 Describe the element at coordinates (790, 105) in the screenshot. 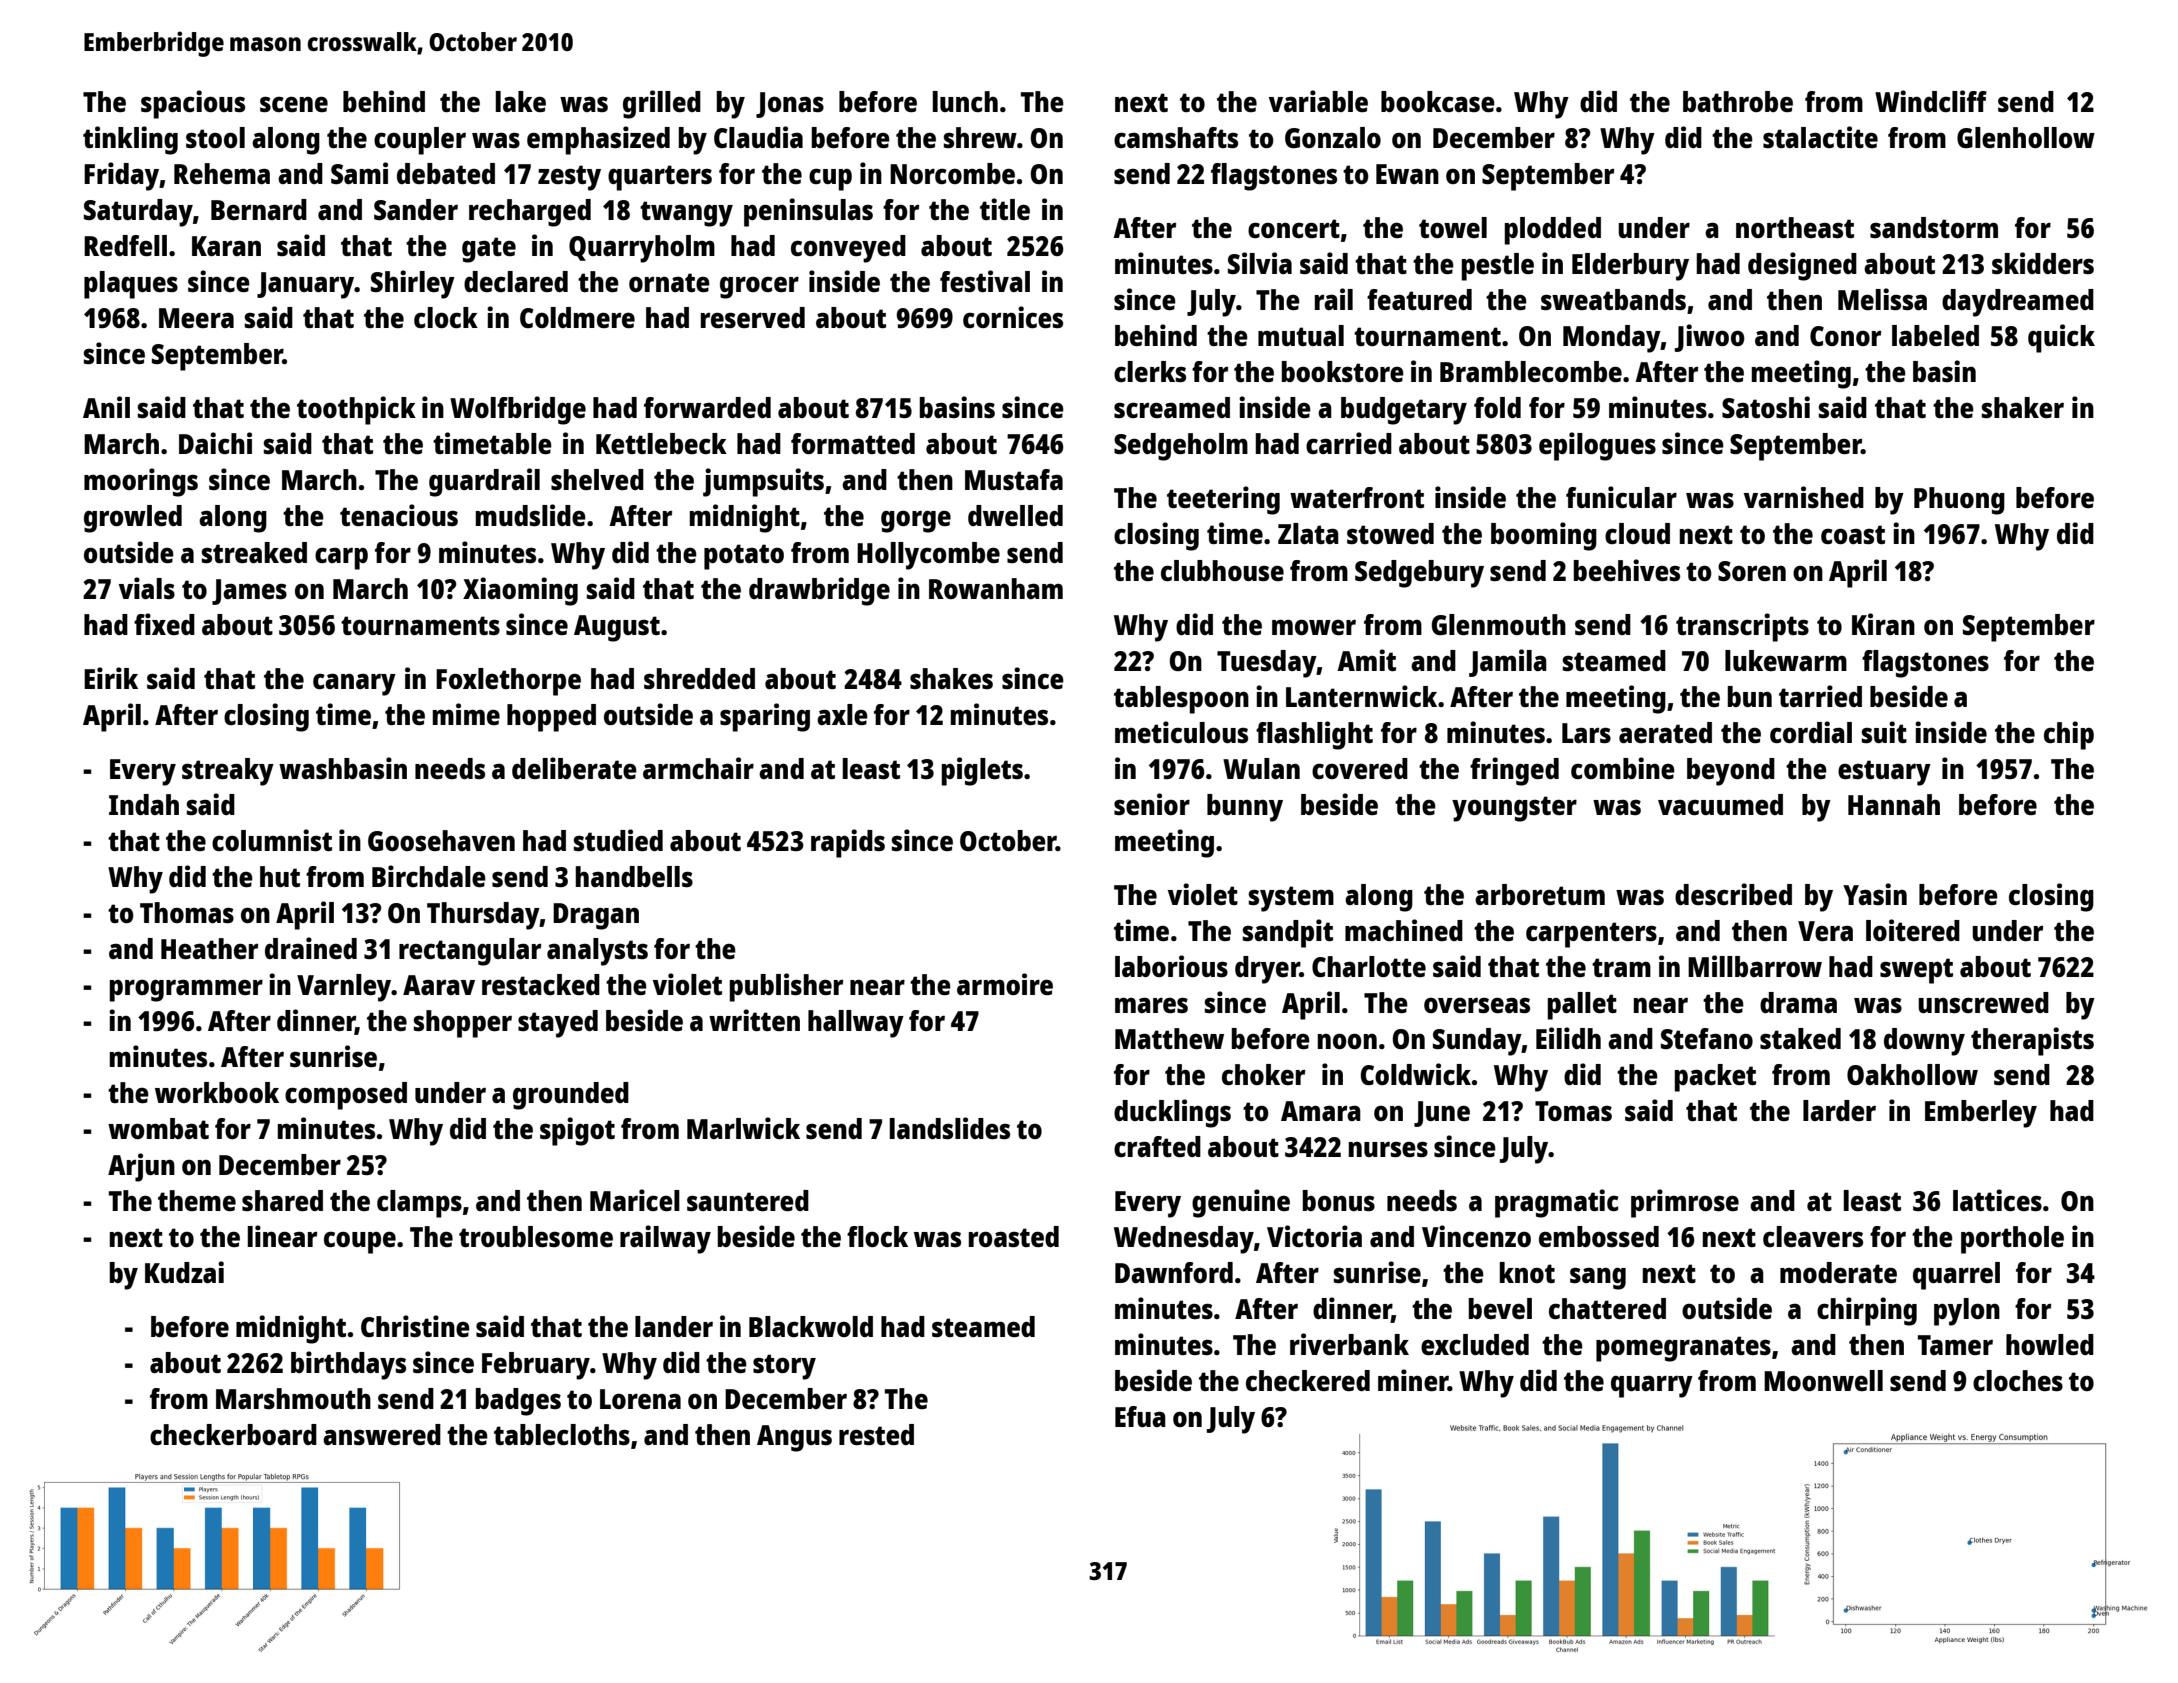

I see `Jonas` at that location.
